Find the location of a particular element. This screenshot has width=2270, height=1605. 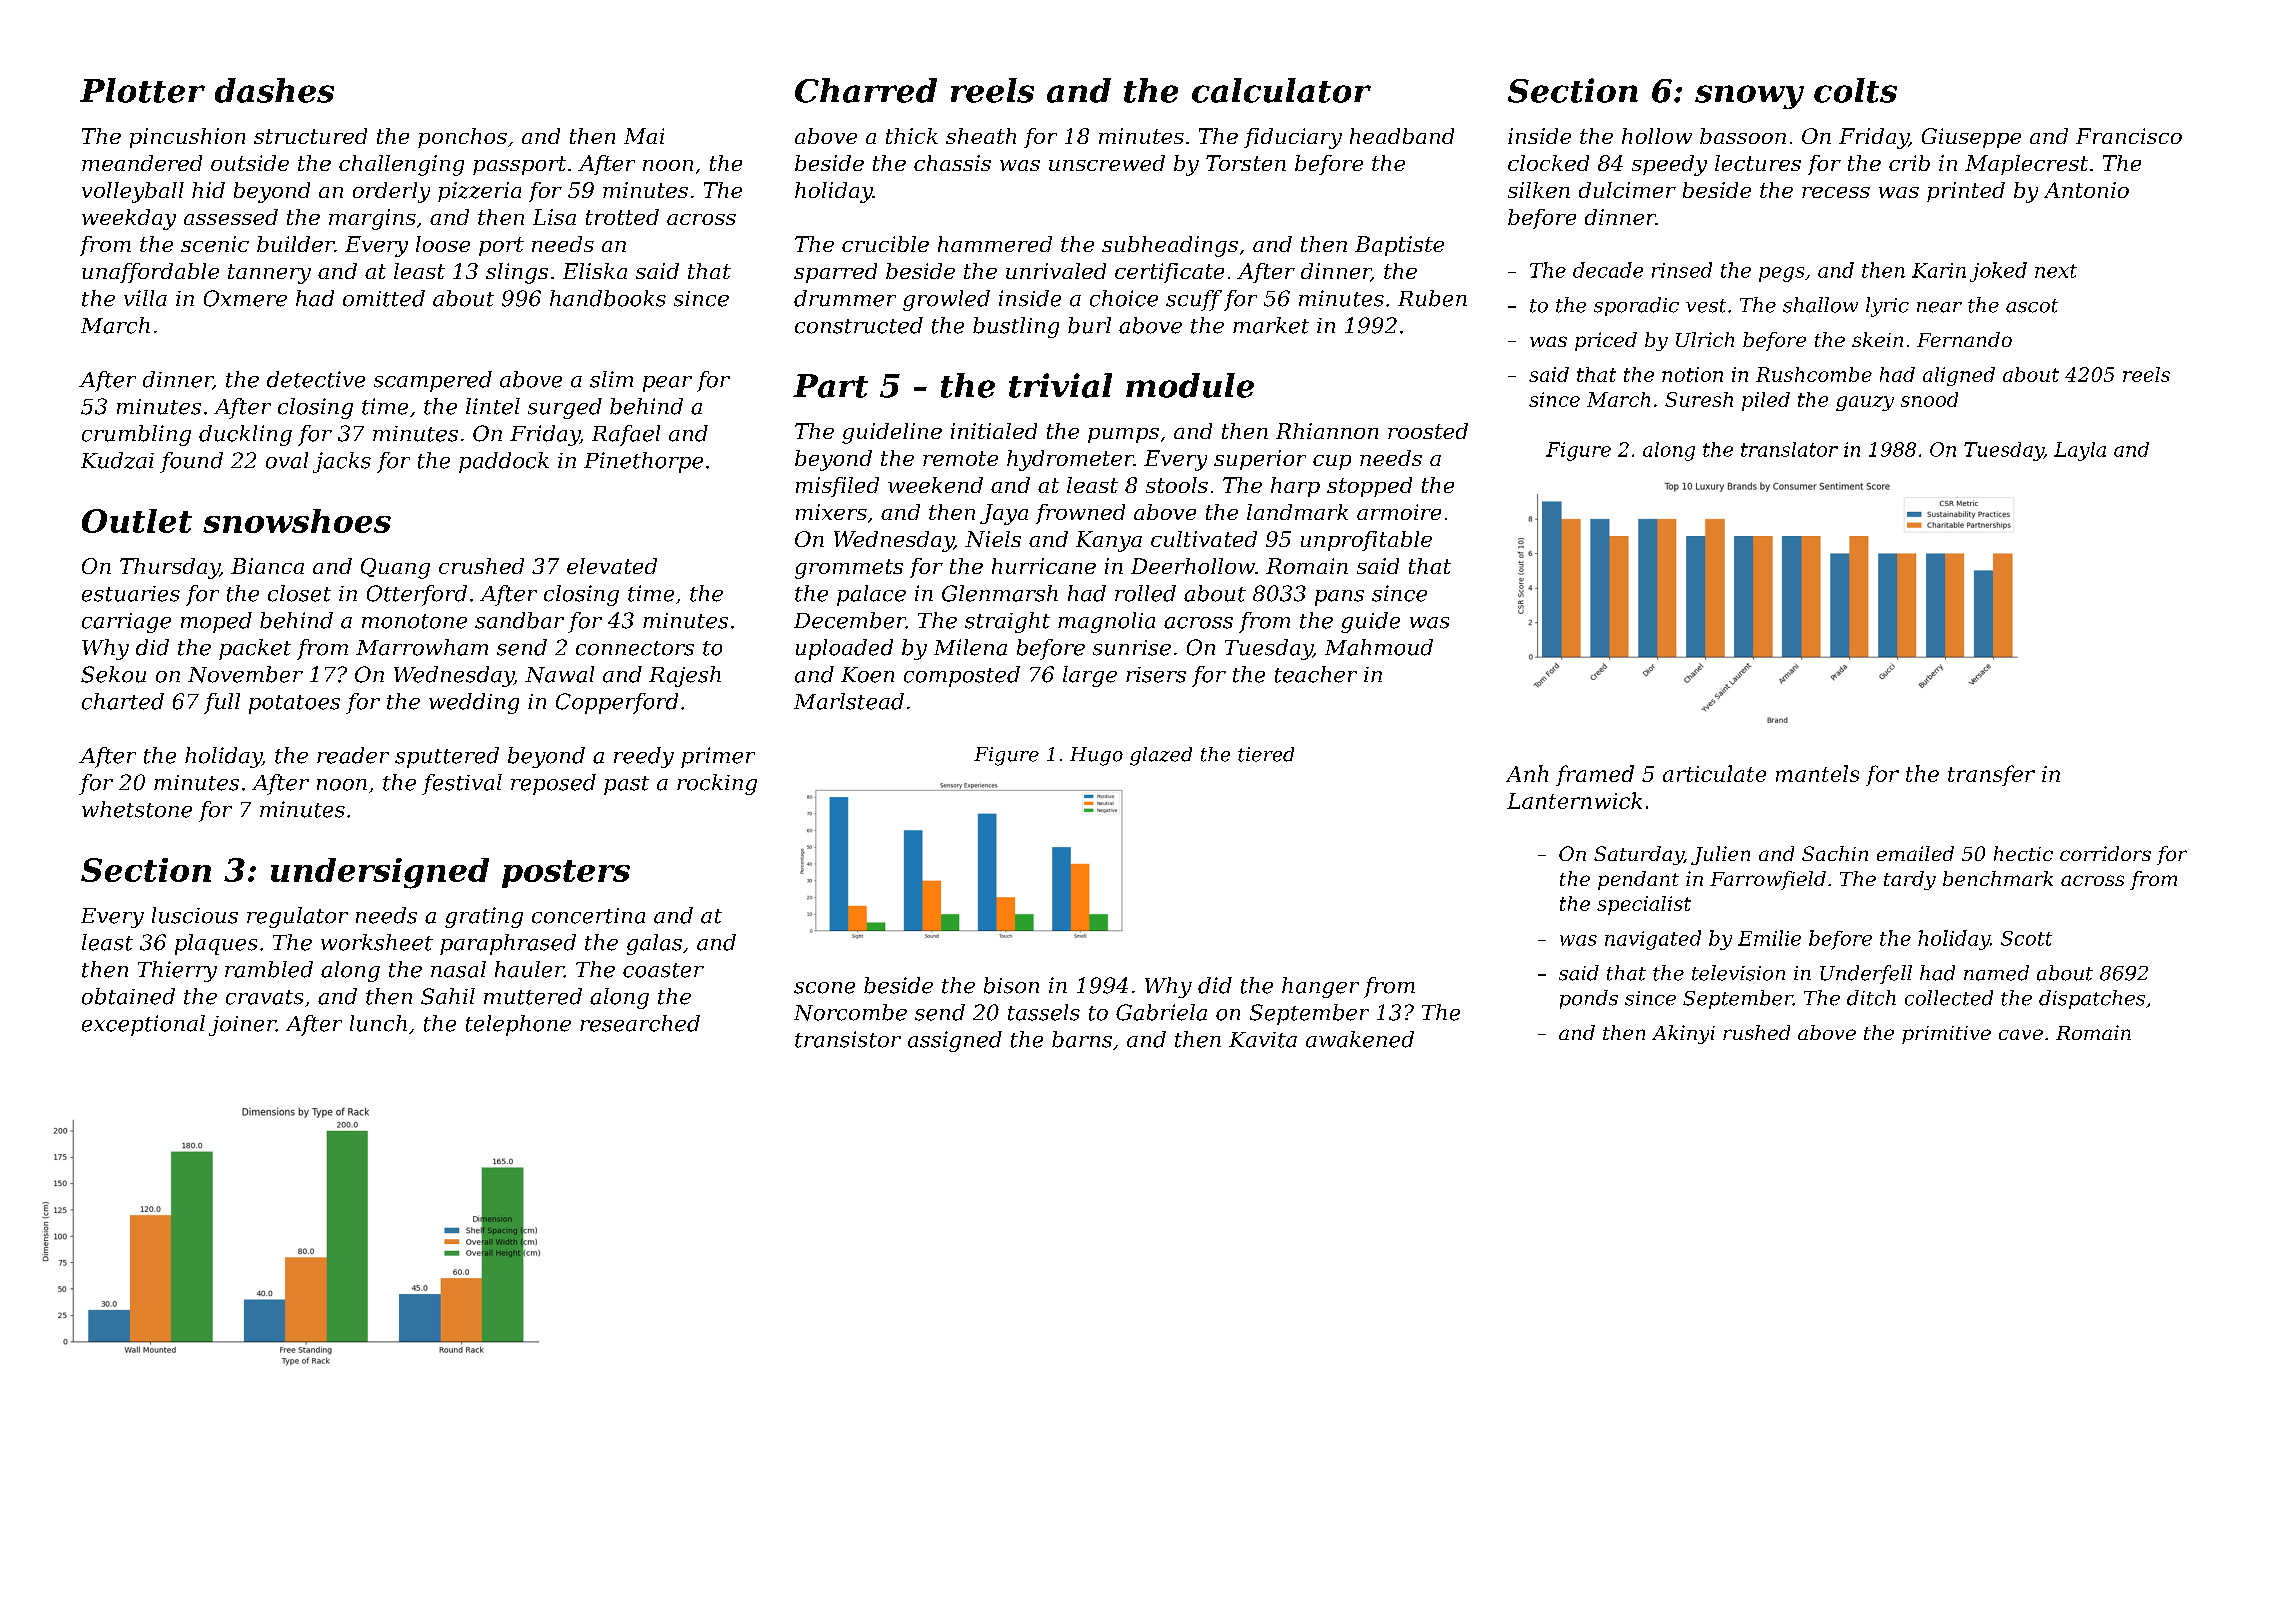

pendant is located at coordinates (1638, 880).
